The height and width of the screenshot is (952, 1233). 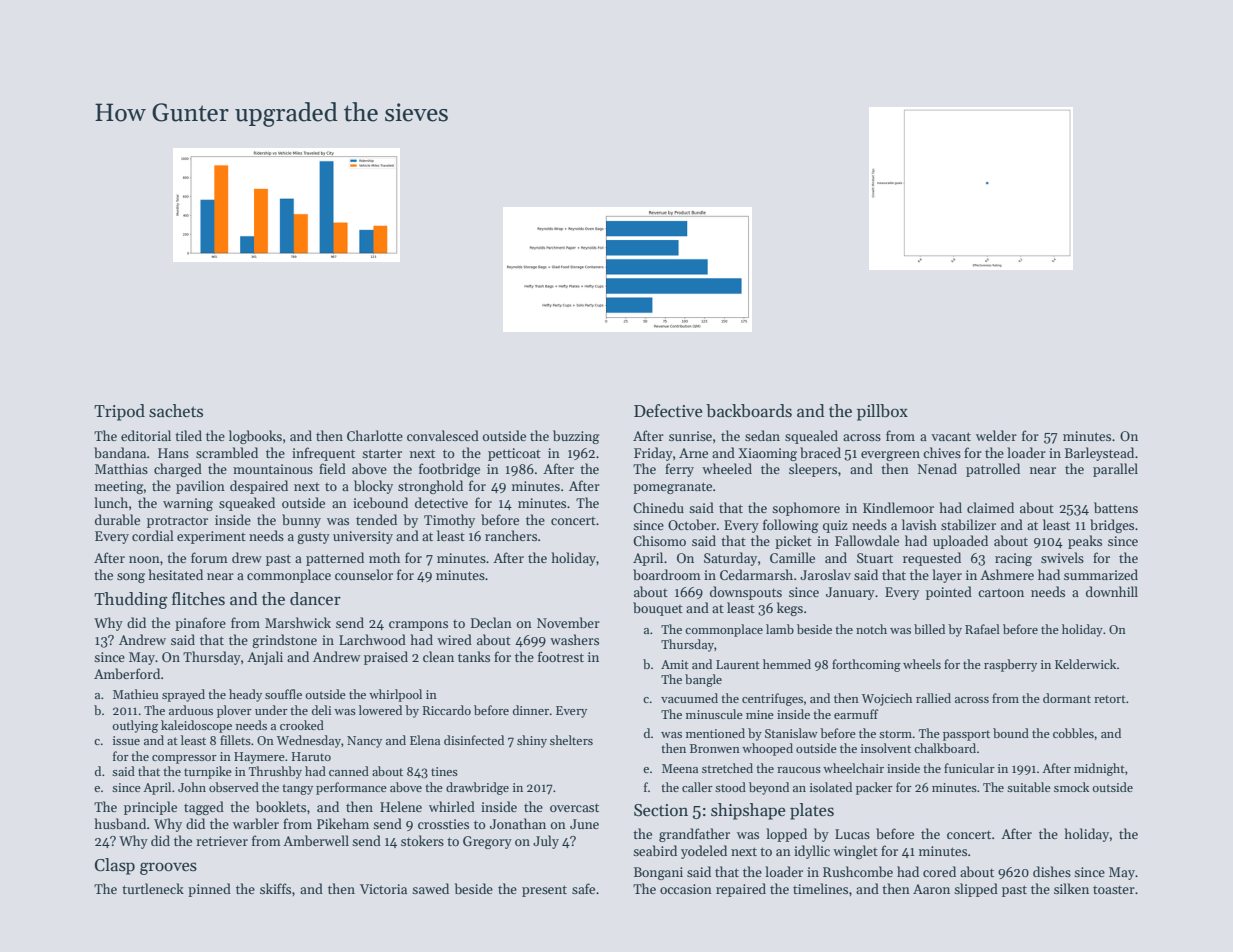 What do you see at coordinates (675, 664) in the screenshot?
I see `Amit` at bounding box center [675, 664].
